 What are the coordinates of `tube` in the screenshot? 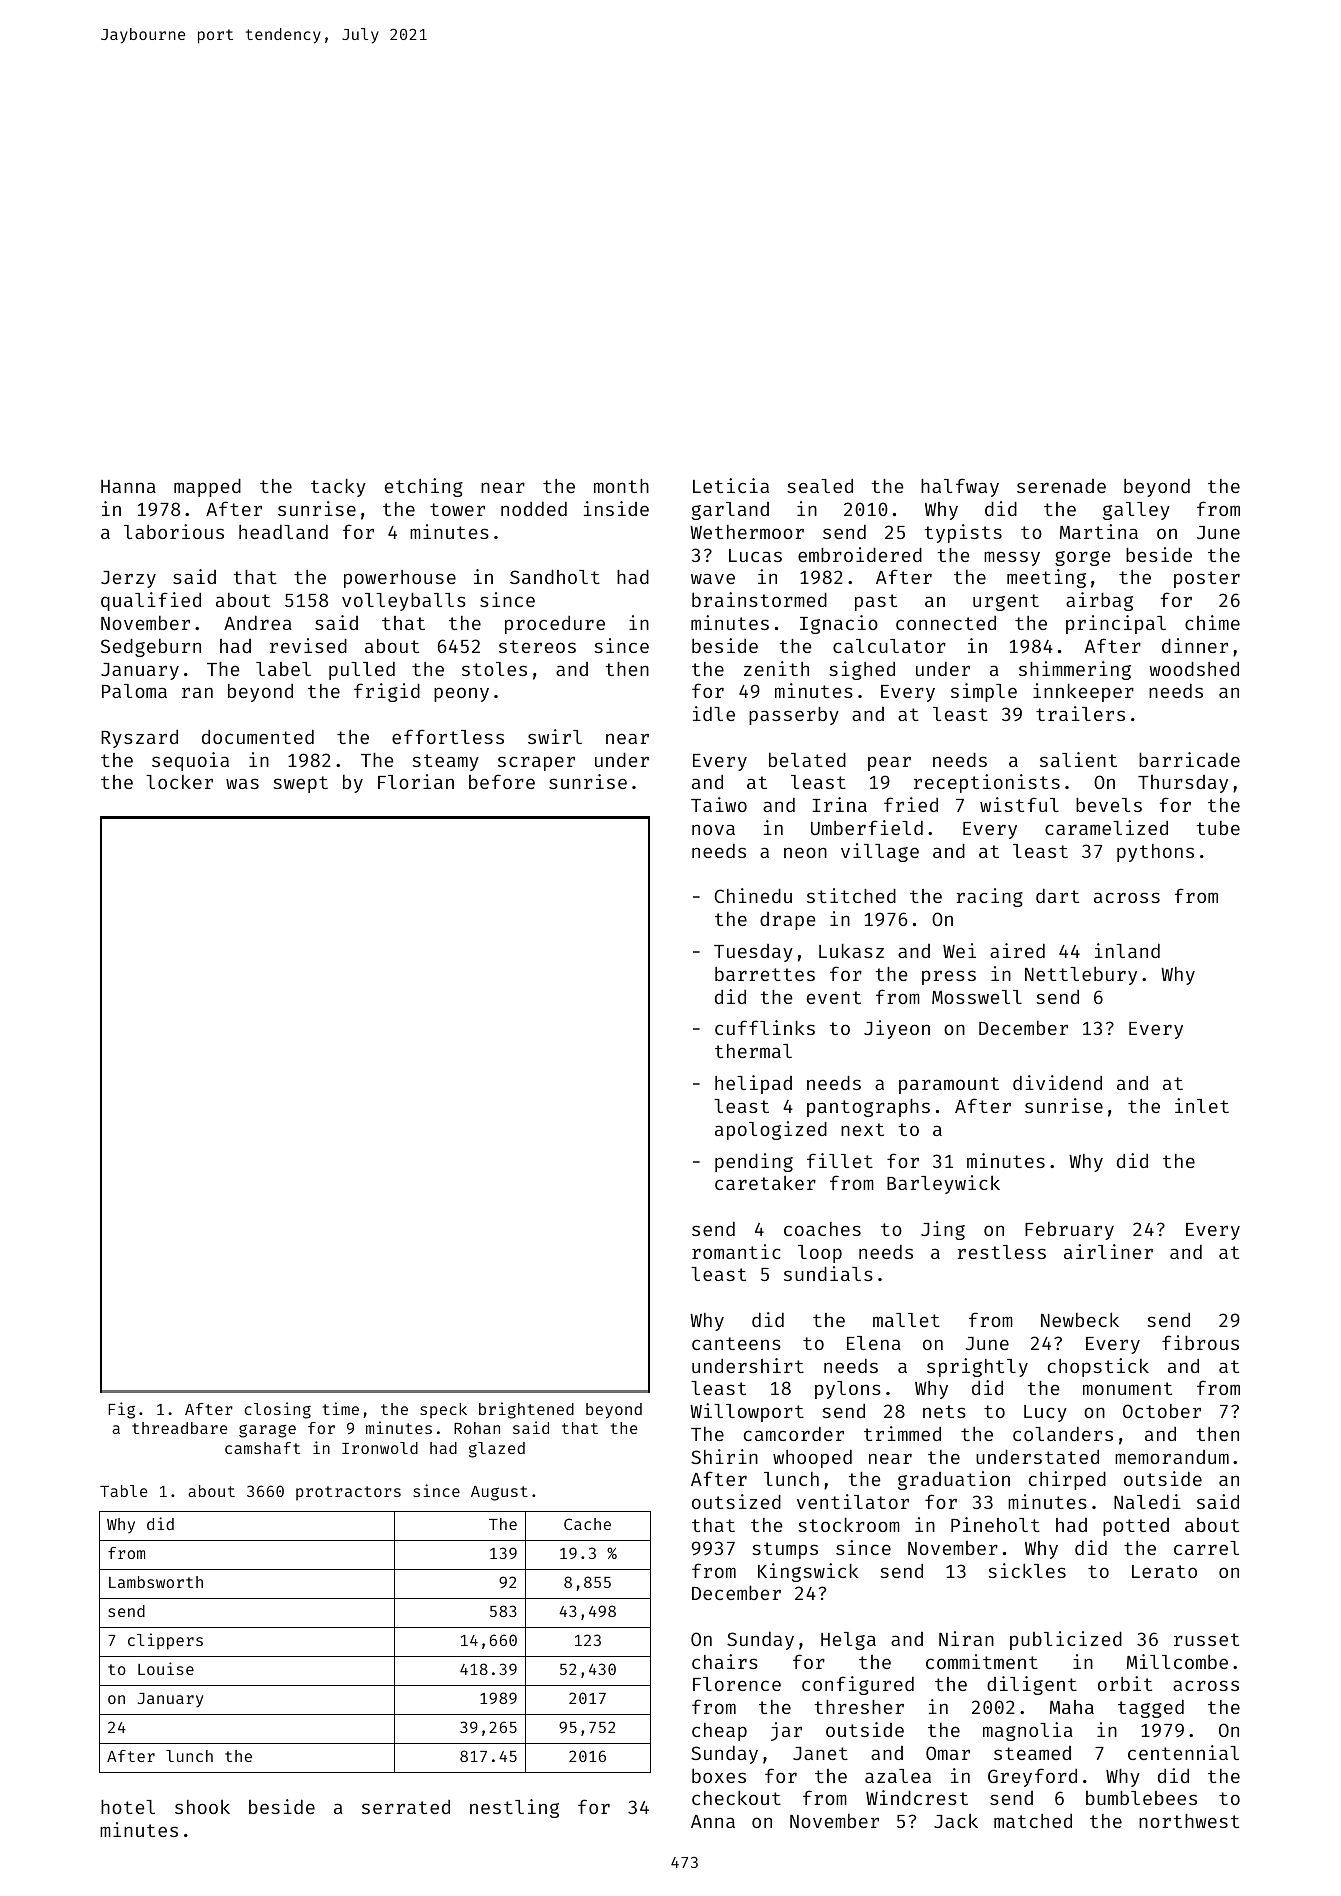 It's located at (1218, 828).
